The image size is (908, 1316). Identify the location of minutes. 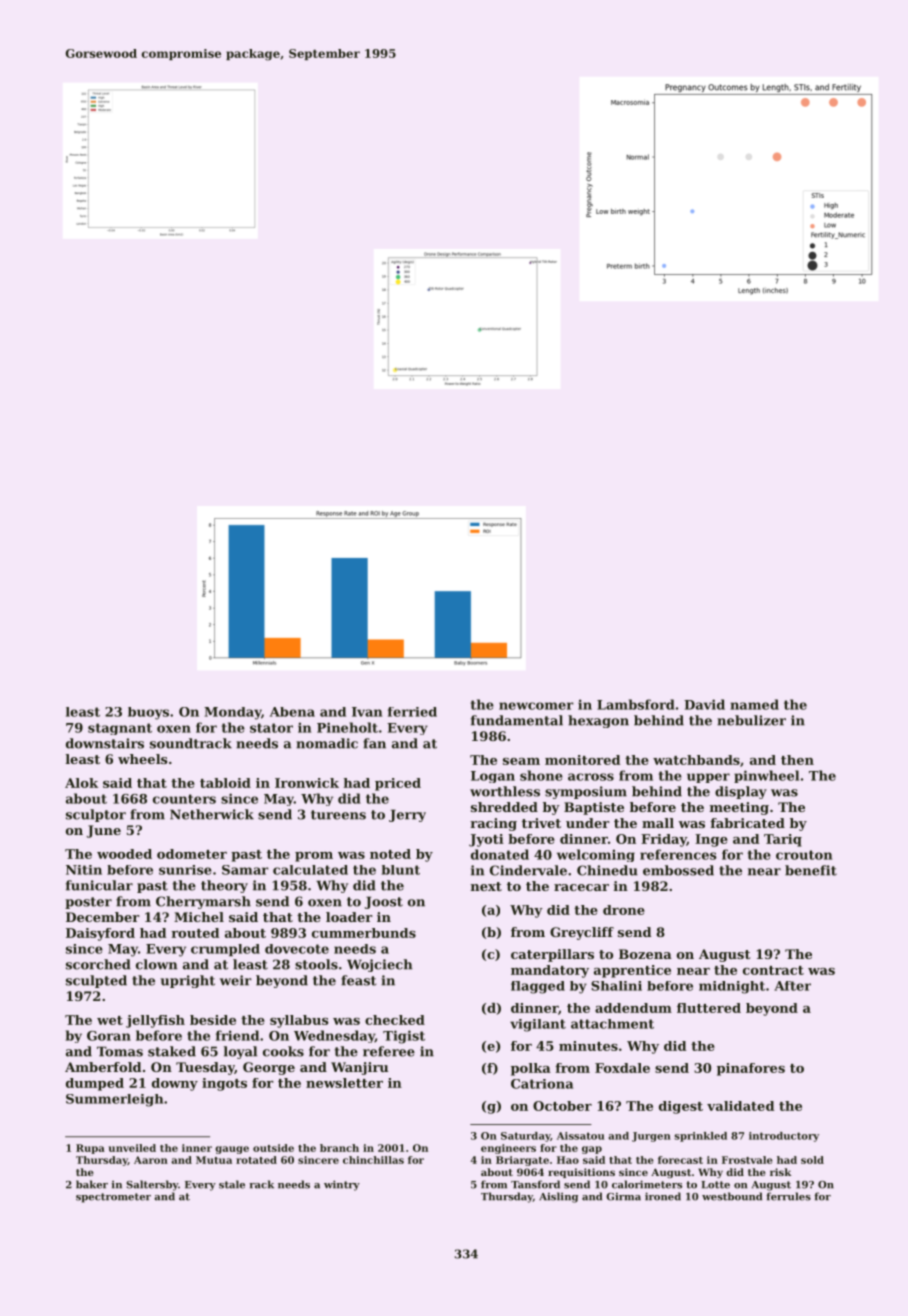
(588, 1046).
